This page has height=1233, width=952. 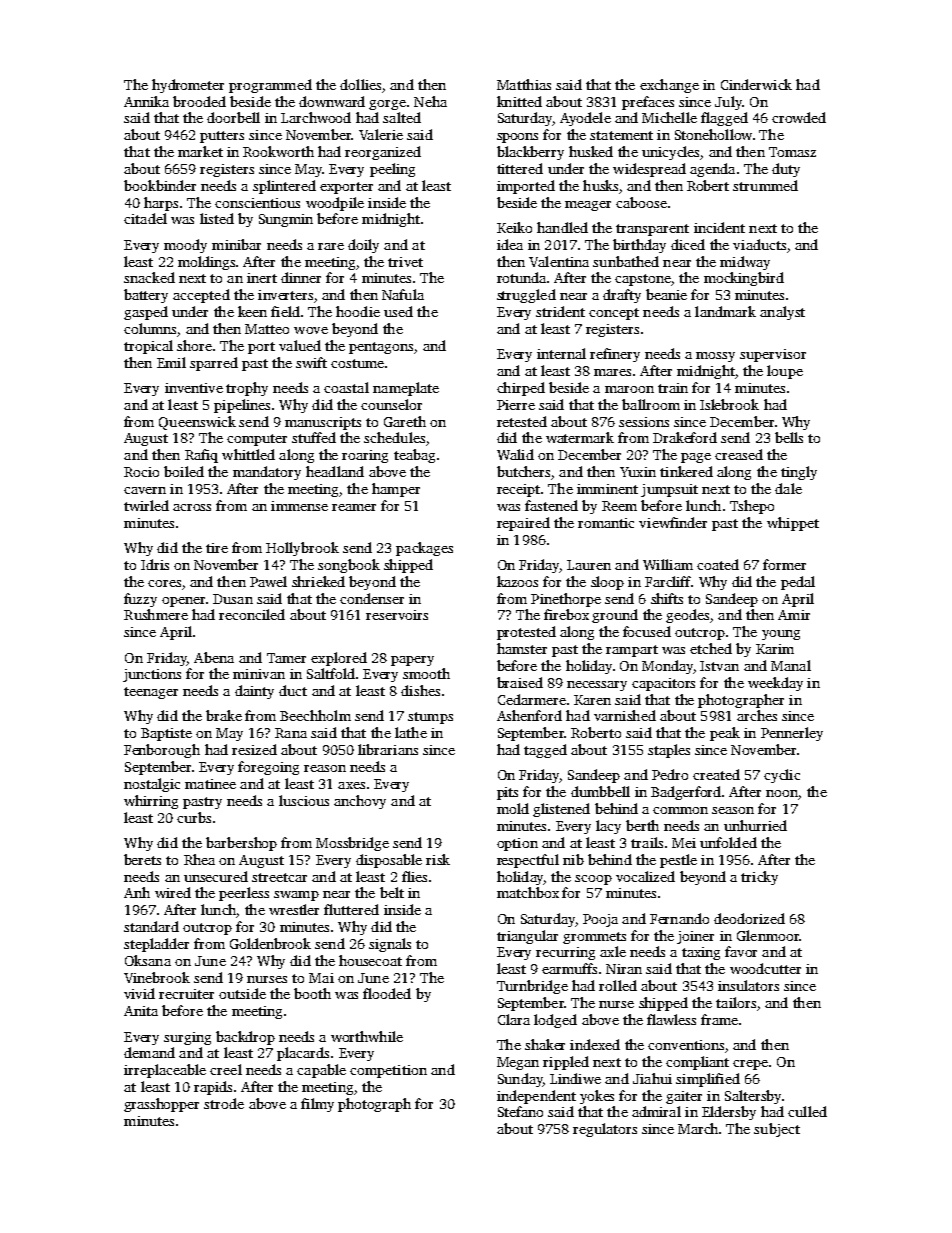 What do you see at coordinates (164, 583) in the page?
I see `cores` at bounding box center [164, 583].
